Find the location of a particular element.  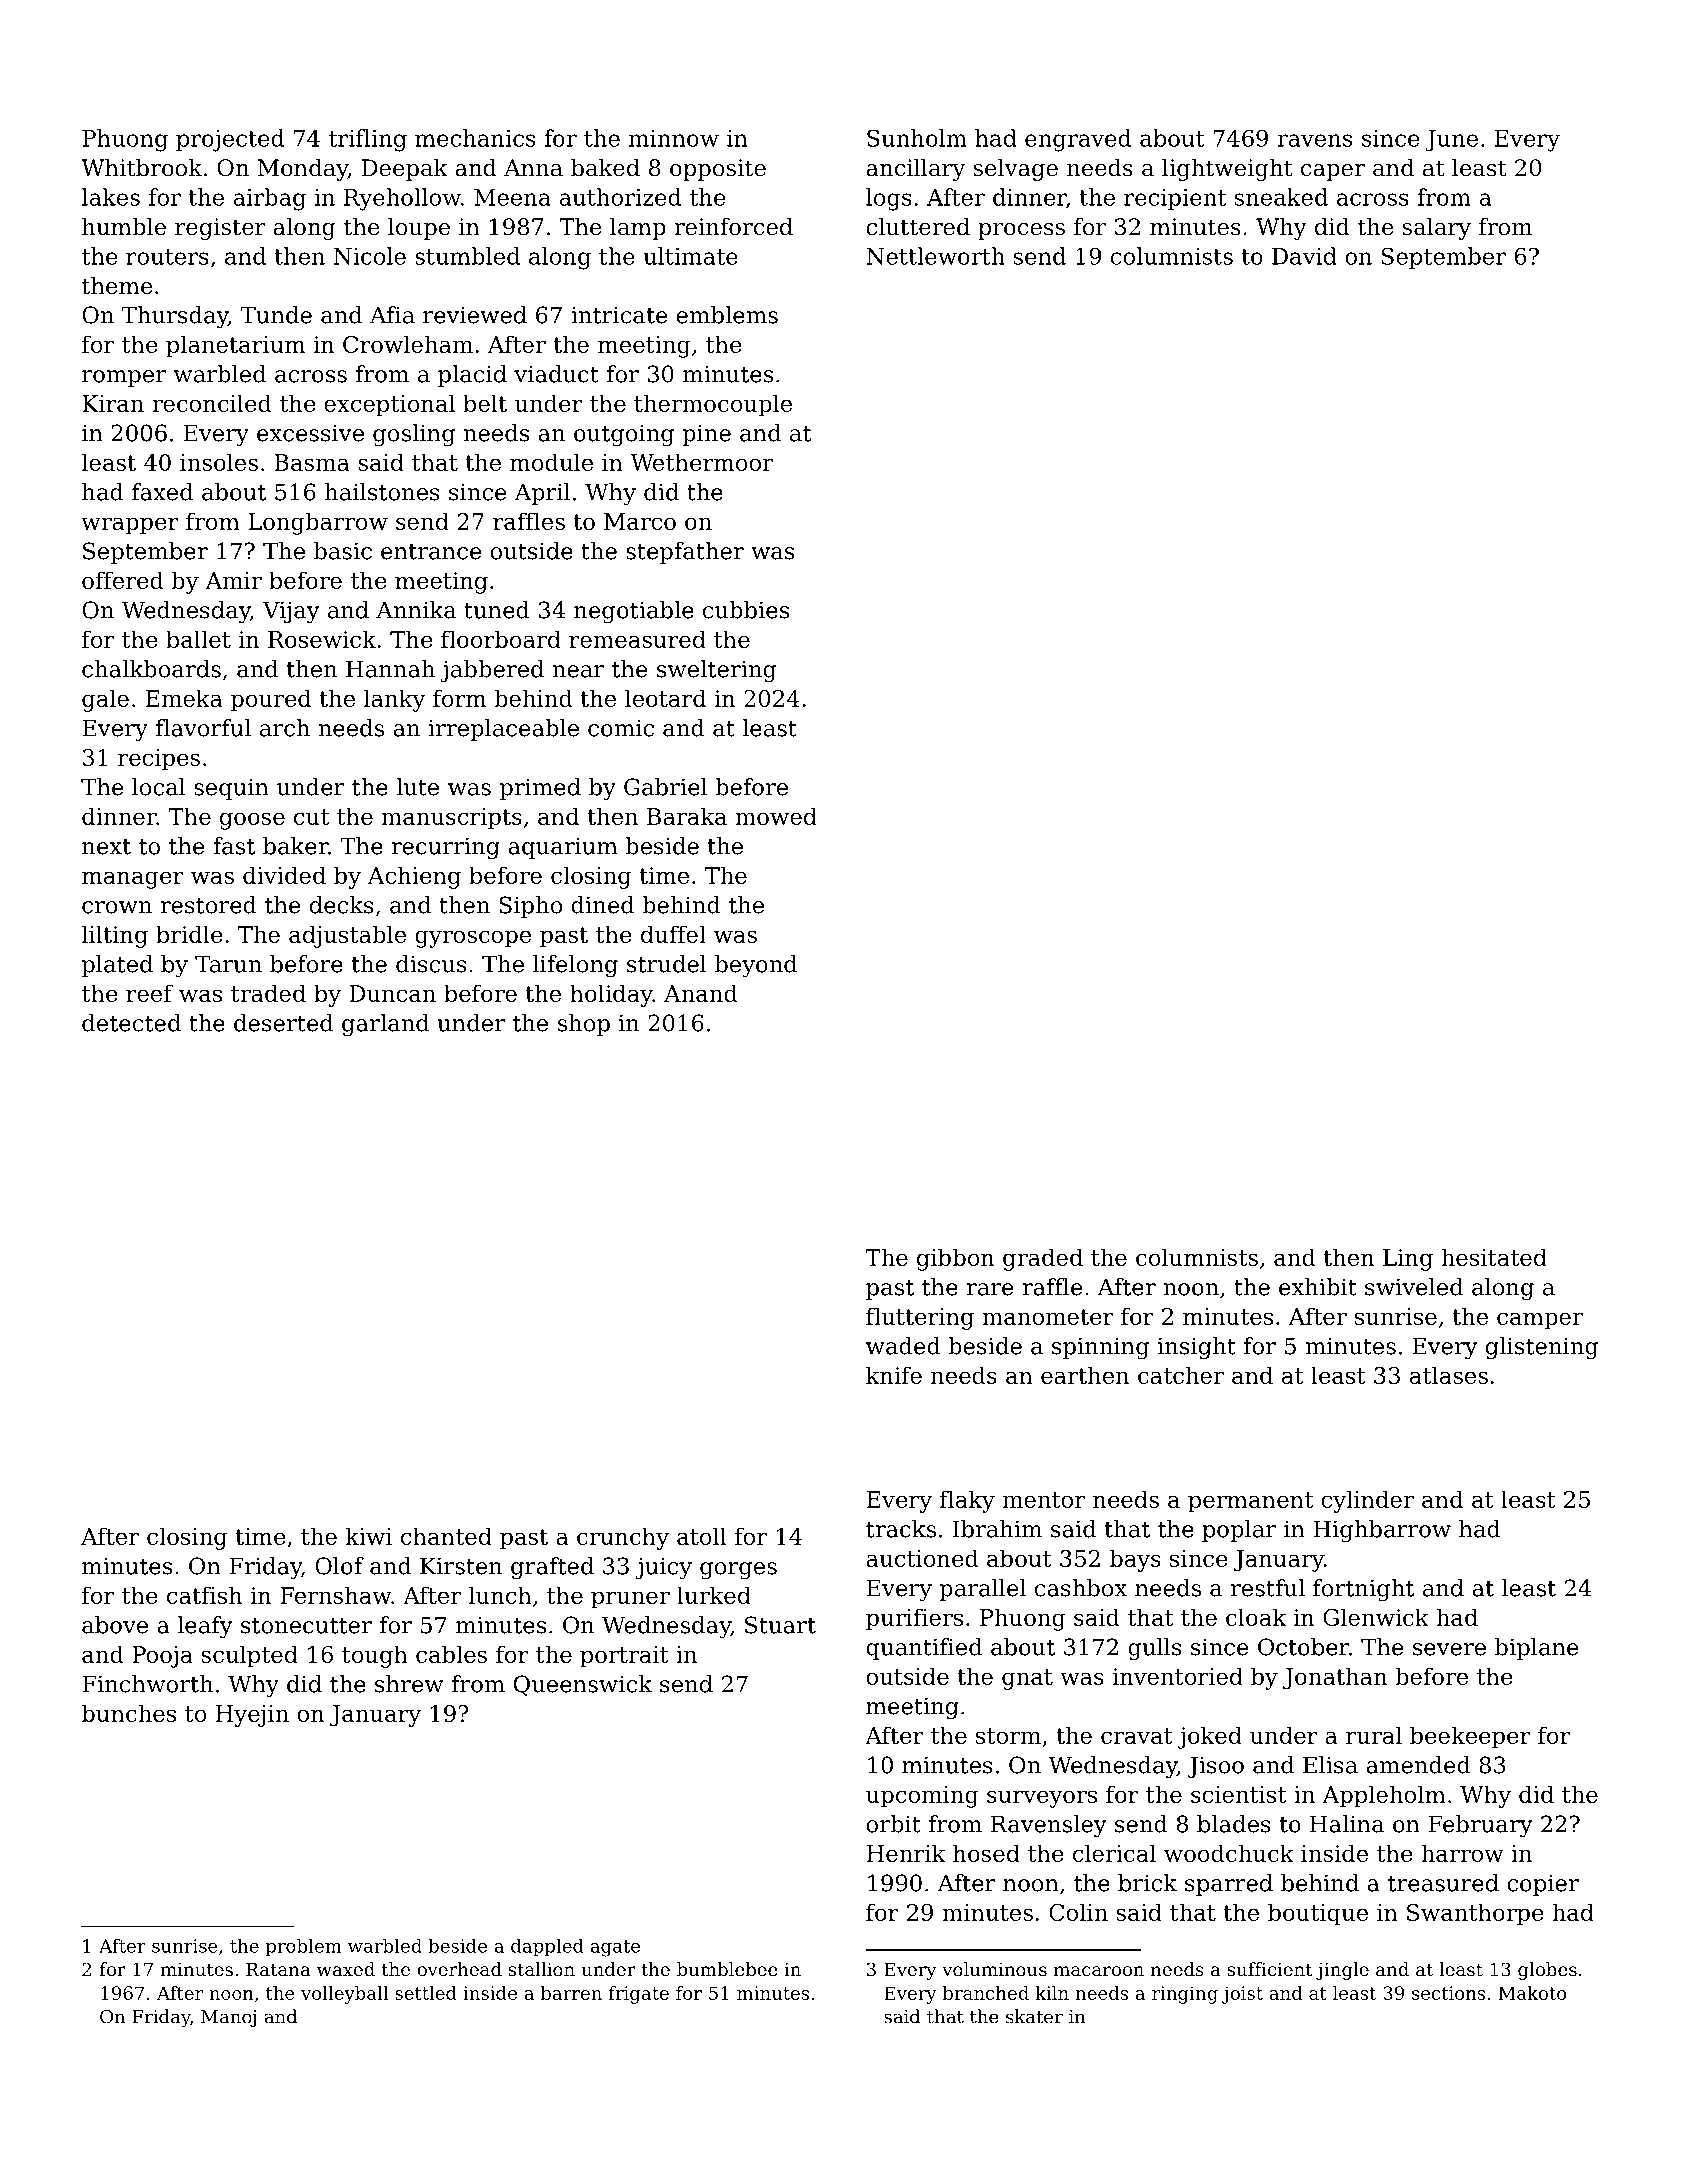

exhibit is located at coordinates (1318, 1287).
